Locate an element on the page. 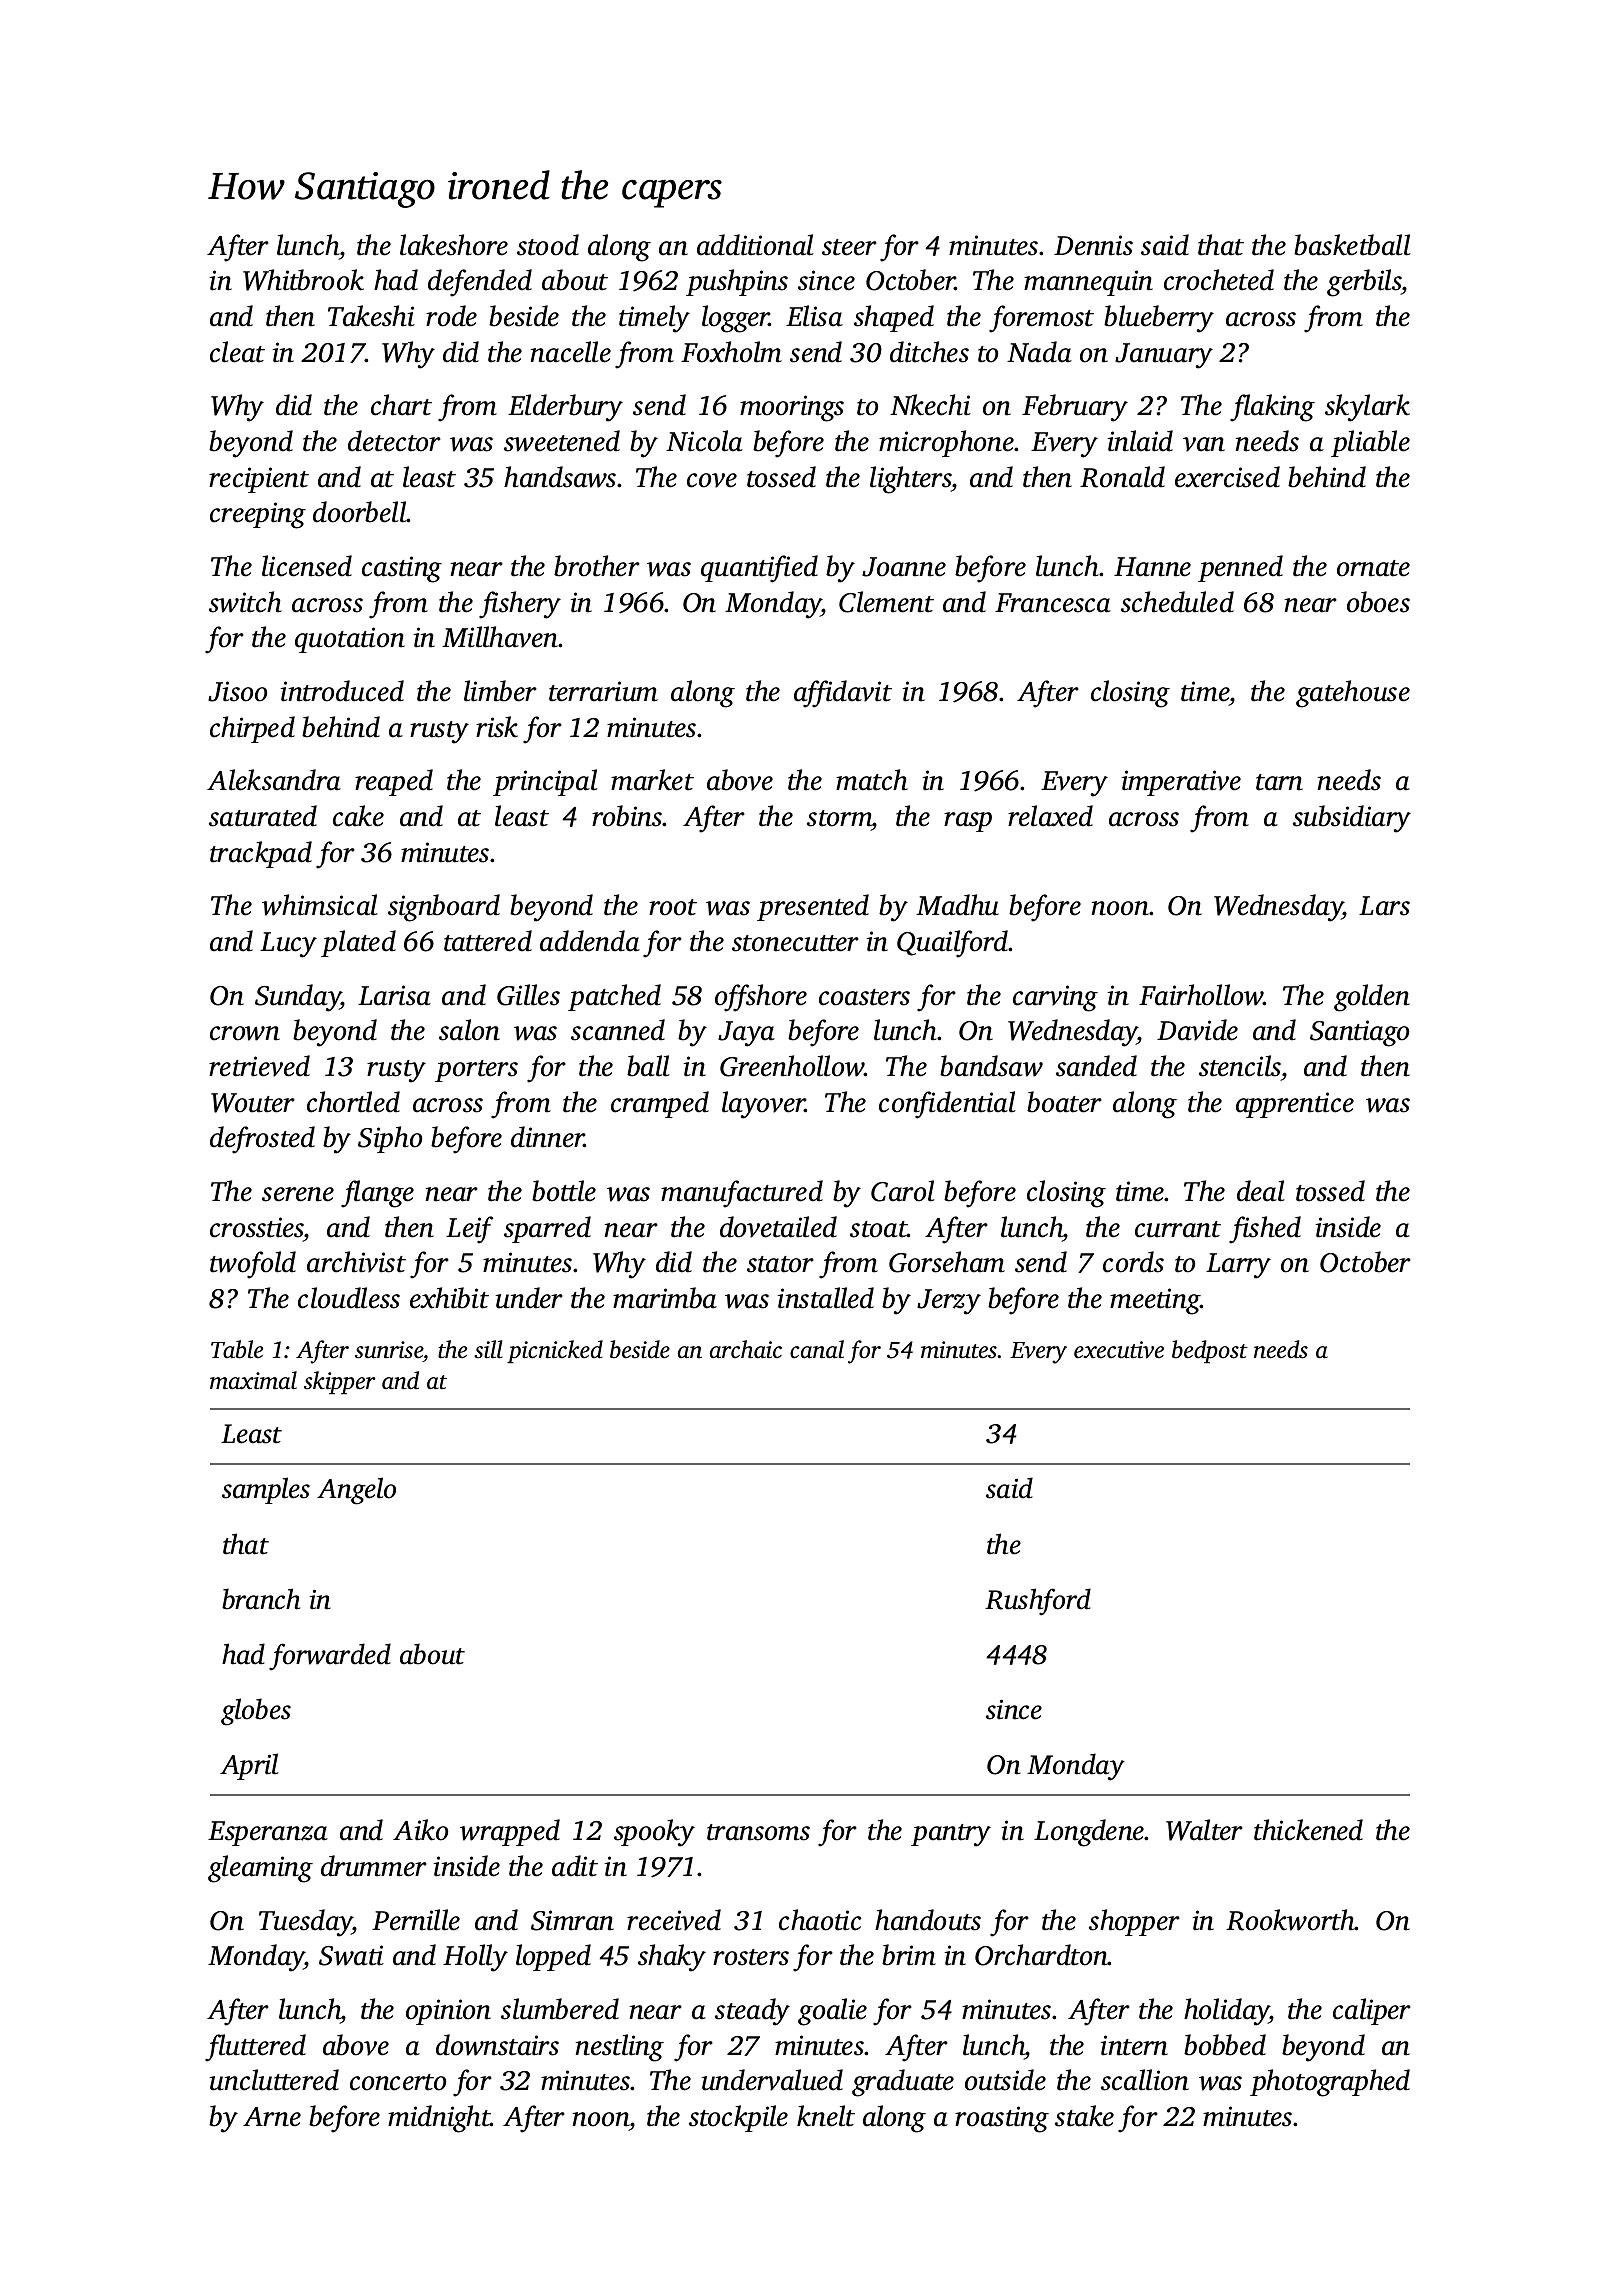 This image has width=1620, height=2292. bedpost is located at coordinates (1210, 1351).
